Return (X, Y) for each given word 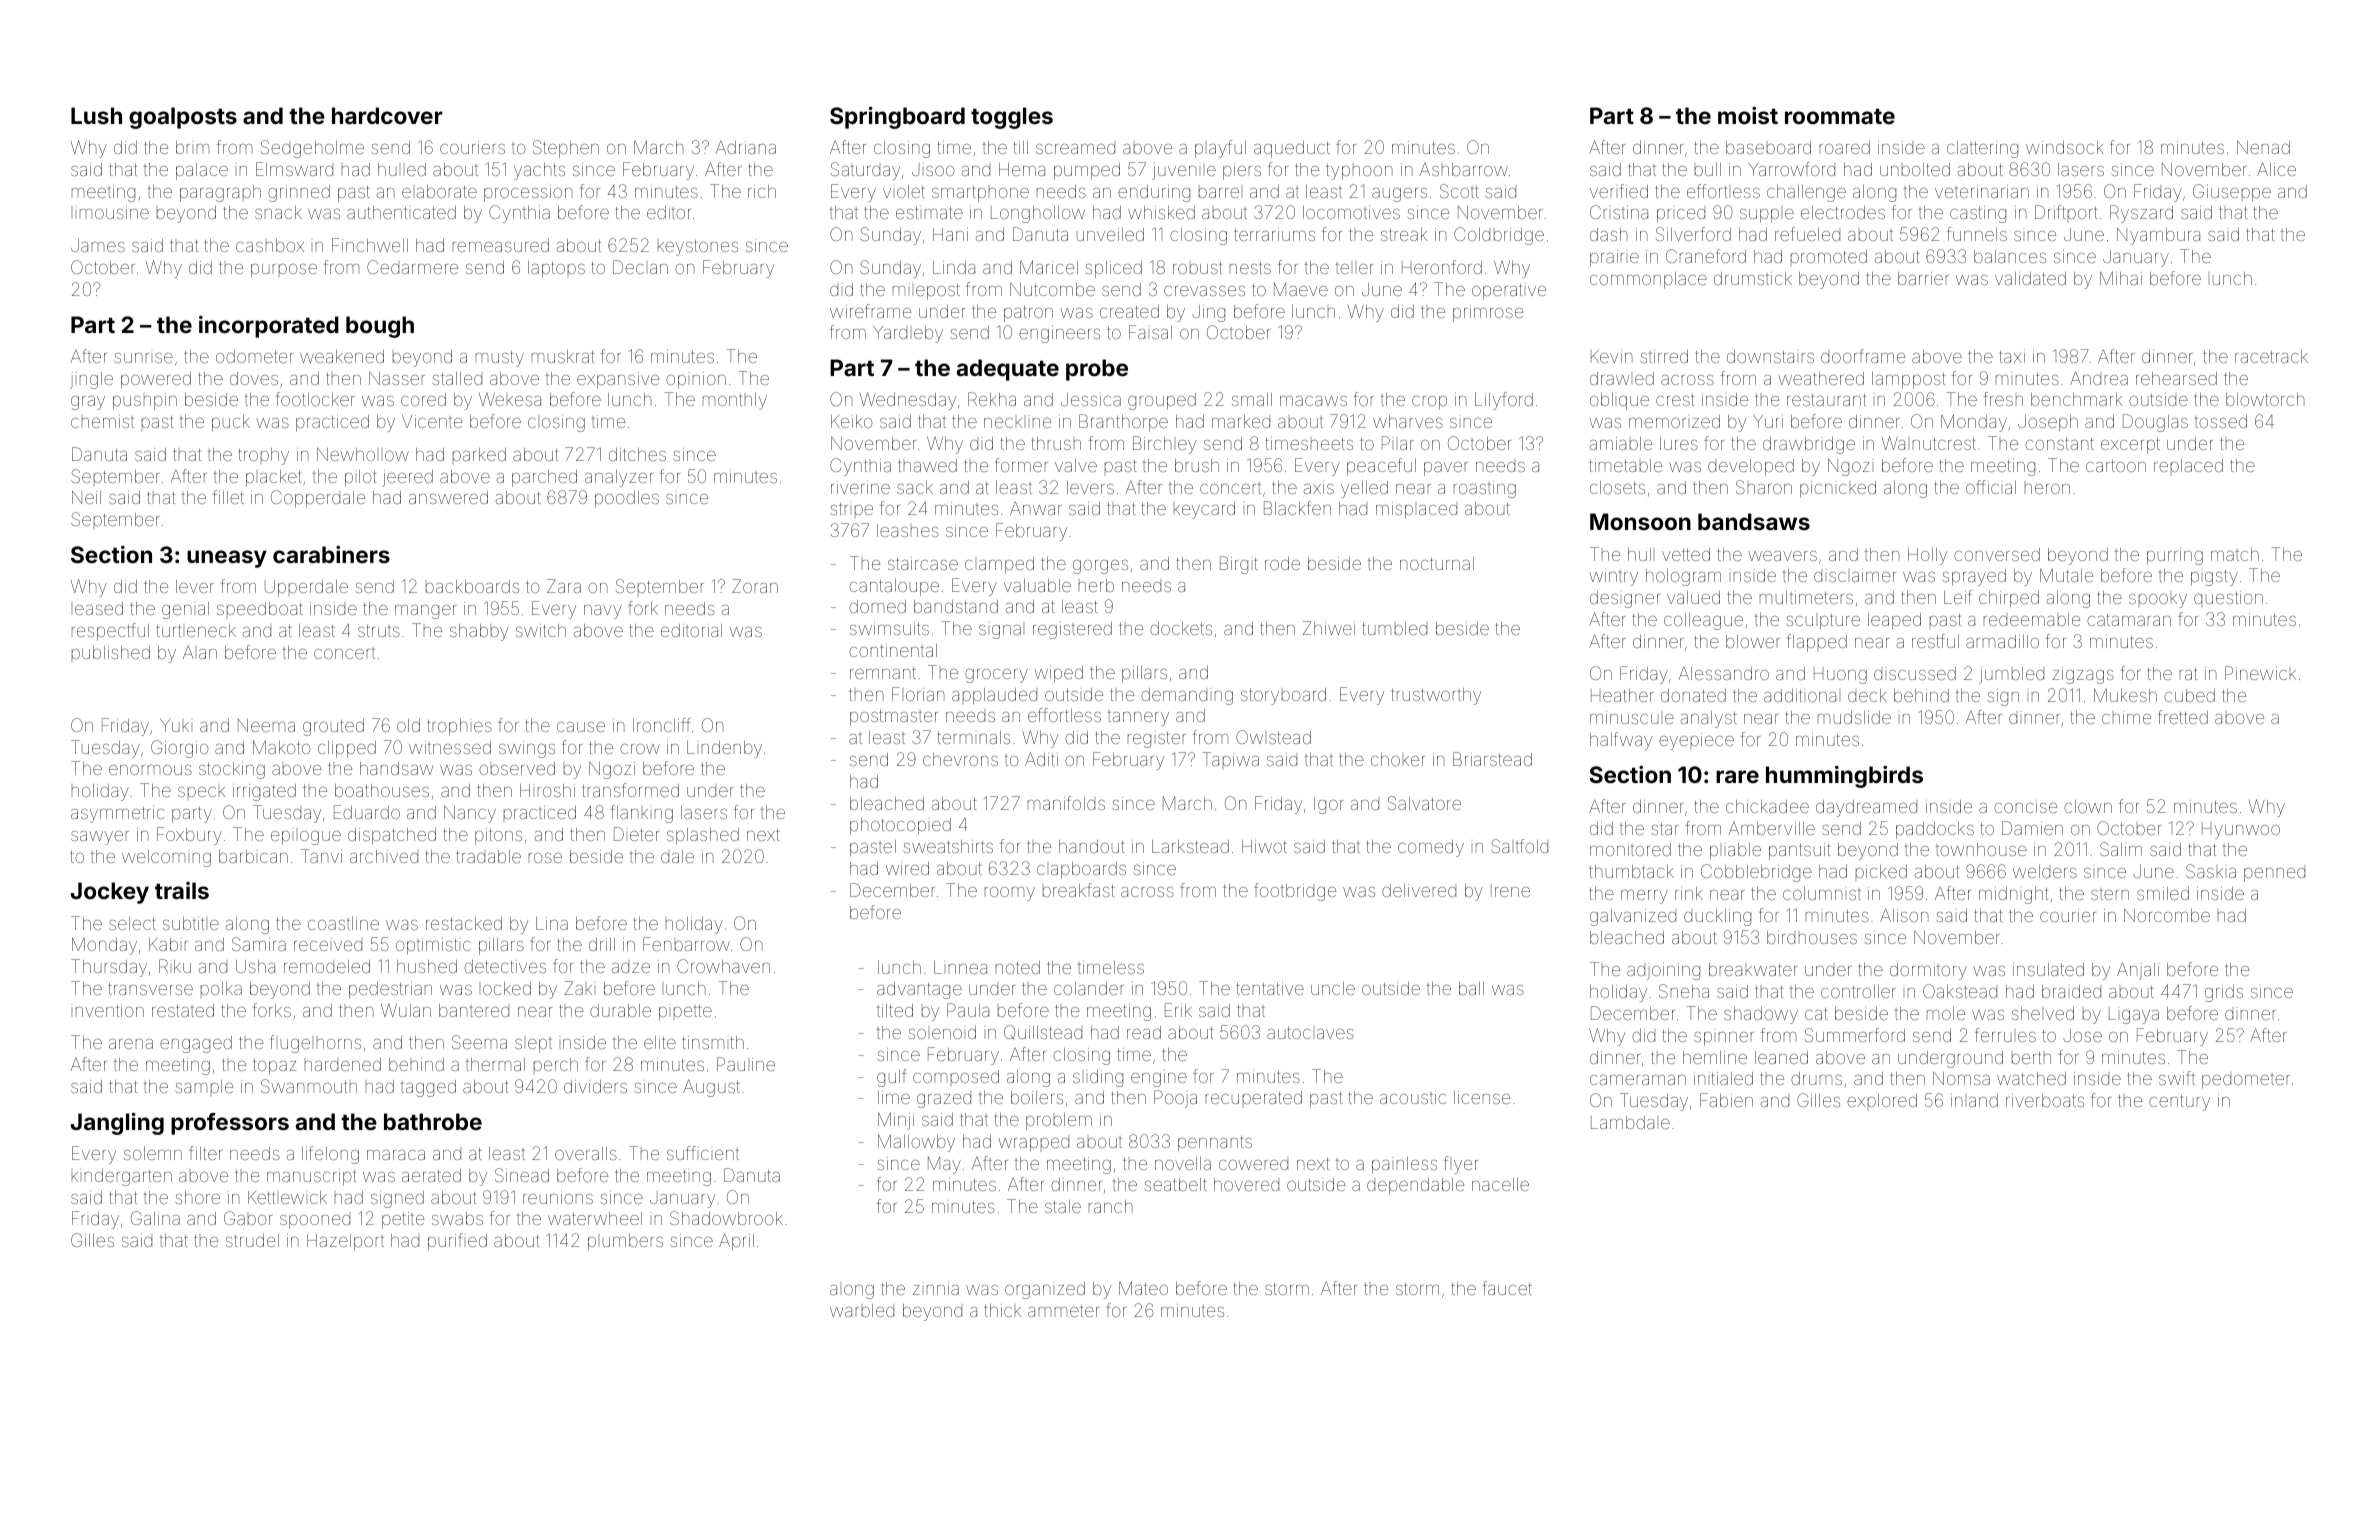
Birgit (1239, 565)
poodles (627, 499)
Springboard (897, 117)
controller (1858, 991)
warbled (862, 1310)
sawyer (100, 838)
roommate (1840, 116)
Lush (96, 115)
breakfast (1079, 890)
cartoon (2116, 466)
